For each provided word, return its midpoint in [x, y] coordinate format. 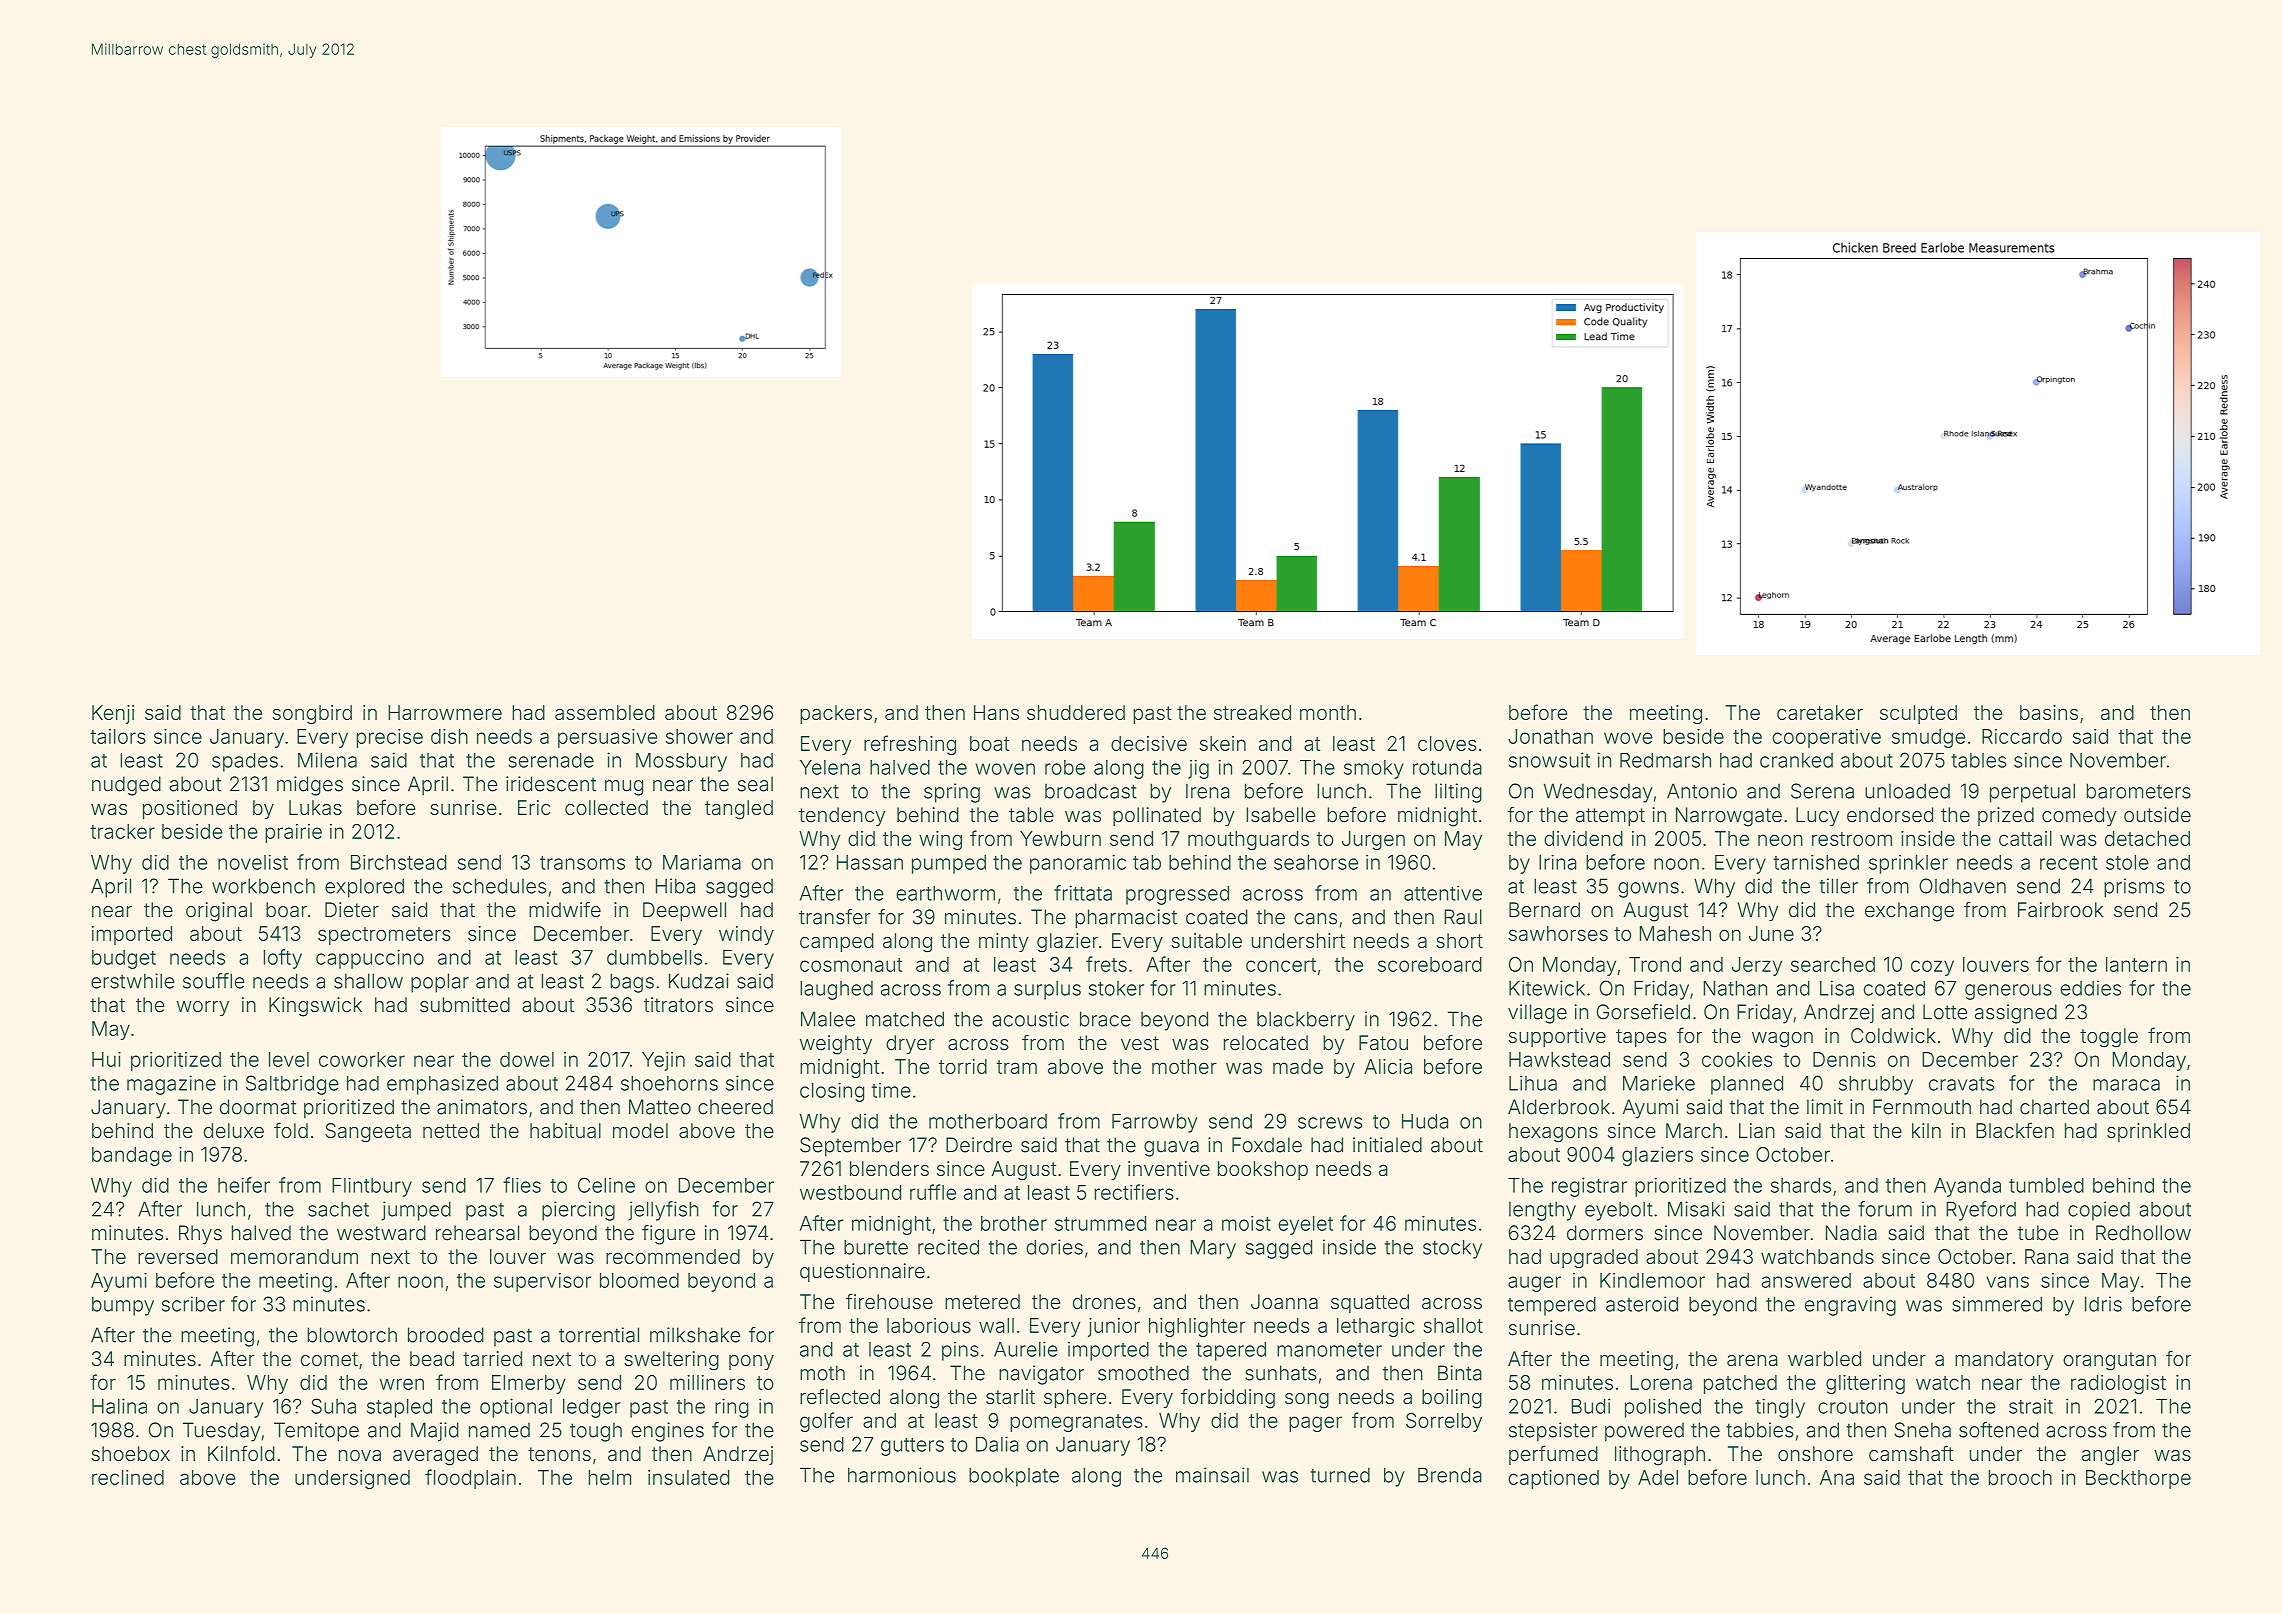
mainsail [1212, 1475]
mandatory [2004, 1360]
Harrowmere [445, 712]
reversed [178, 1256]
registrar [1589, 1187]
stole [2127, 862]
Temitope [316, 1432]
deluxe [234, 1130]
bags [632, 983]
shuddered [1076, 712]
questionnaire [862, 1272]
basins [2049, 712]
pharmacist [1126, 919]
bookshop [1263, 1170]
